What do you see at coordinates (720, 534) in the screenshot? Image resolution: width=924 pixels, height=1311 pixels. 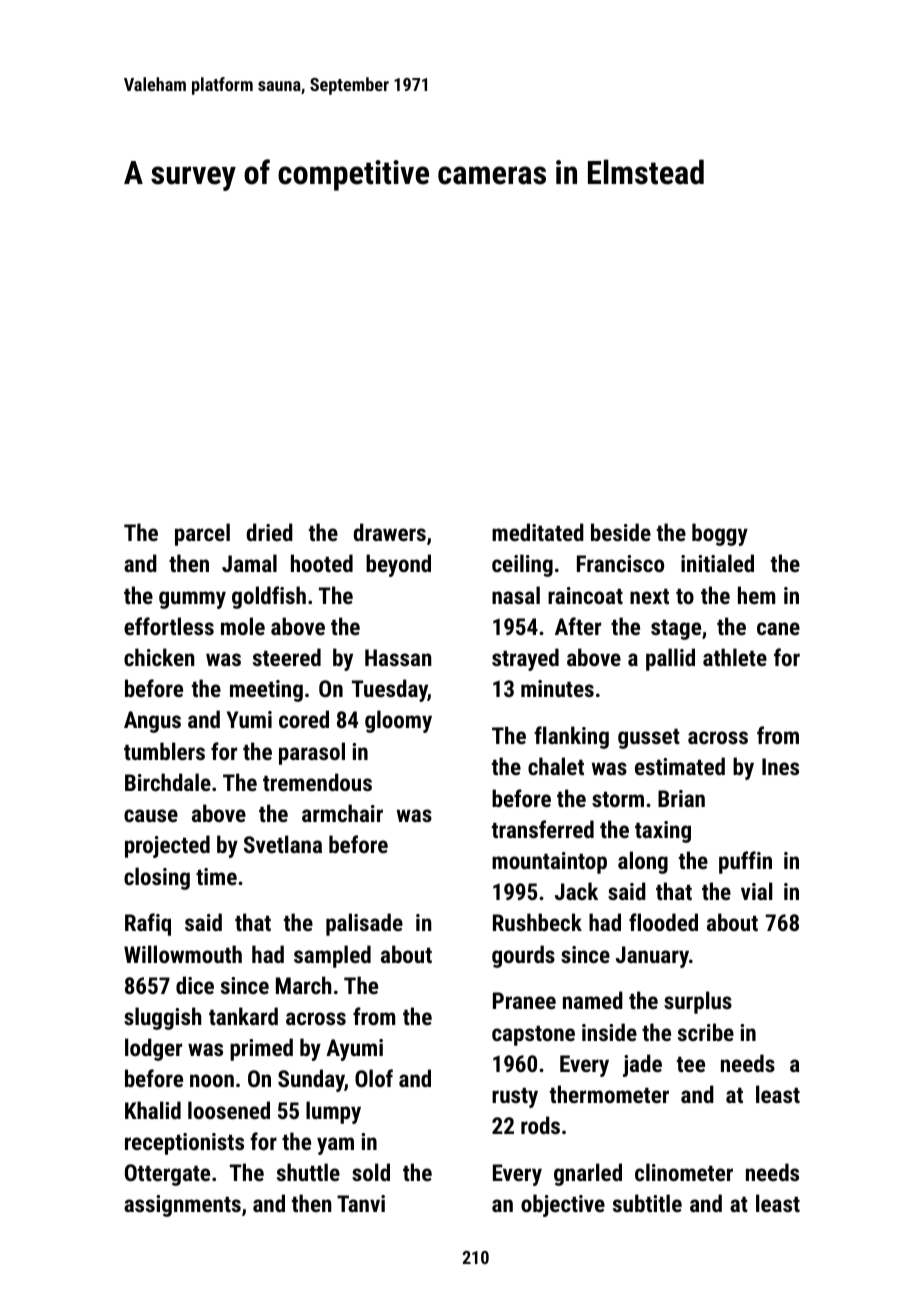 I see `boggy` at bounding box center [720, 534].
